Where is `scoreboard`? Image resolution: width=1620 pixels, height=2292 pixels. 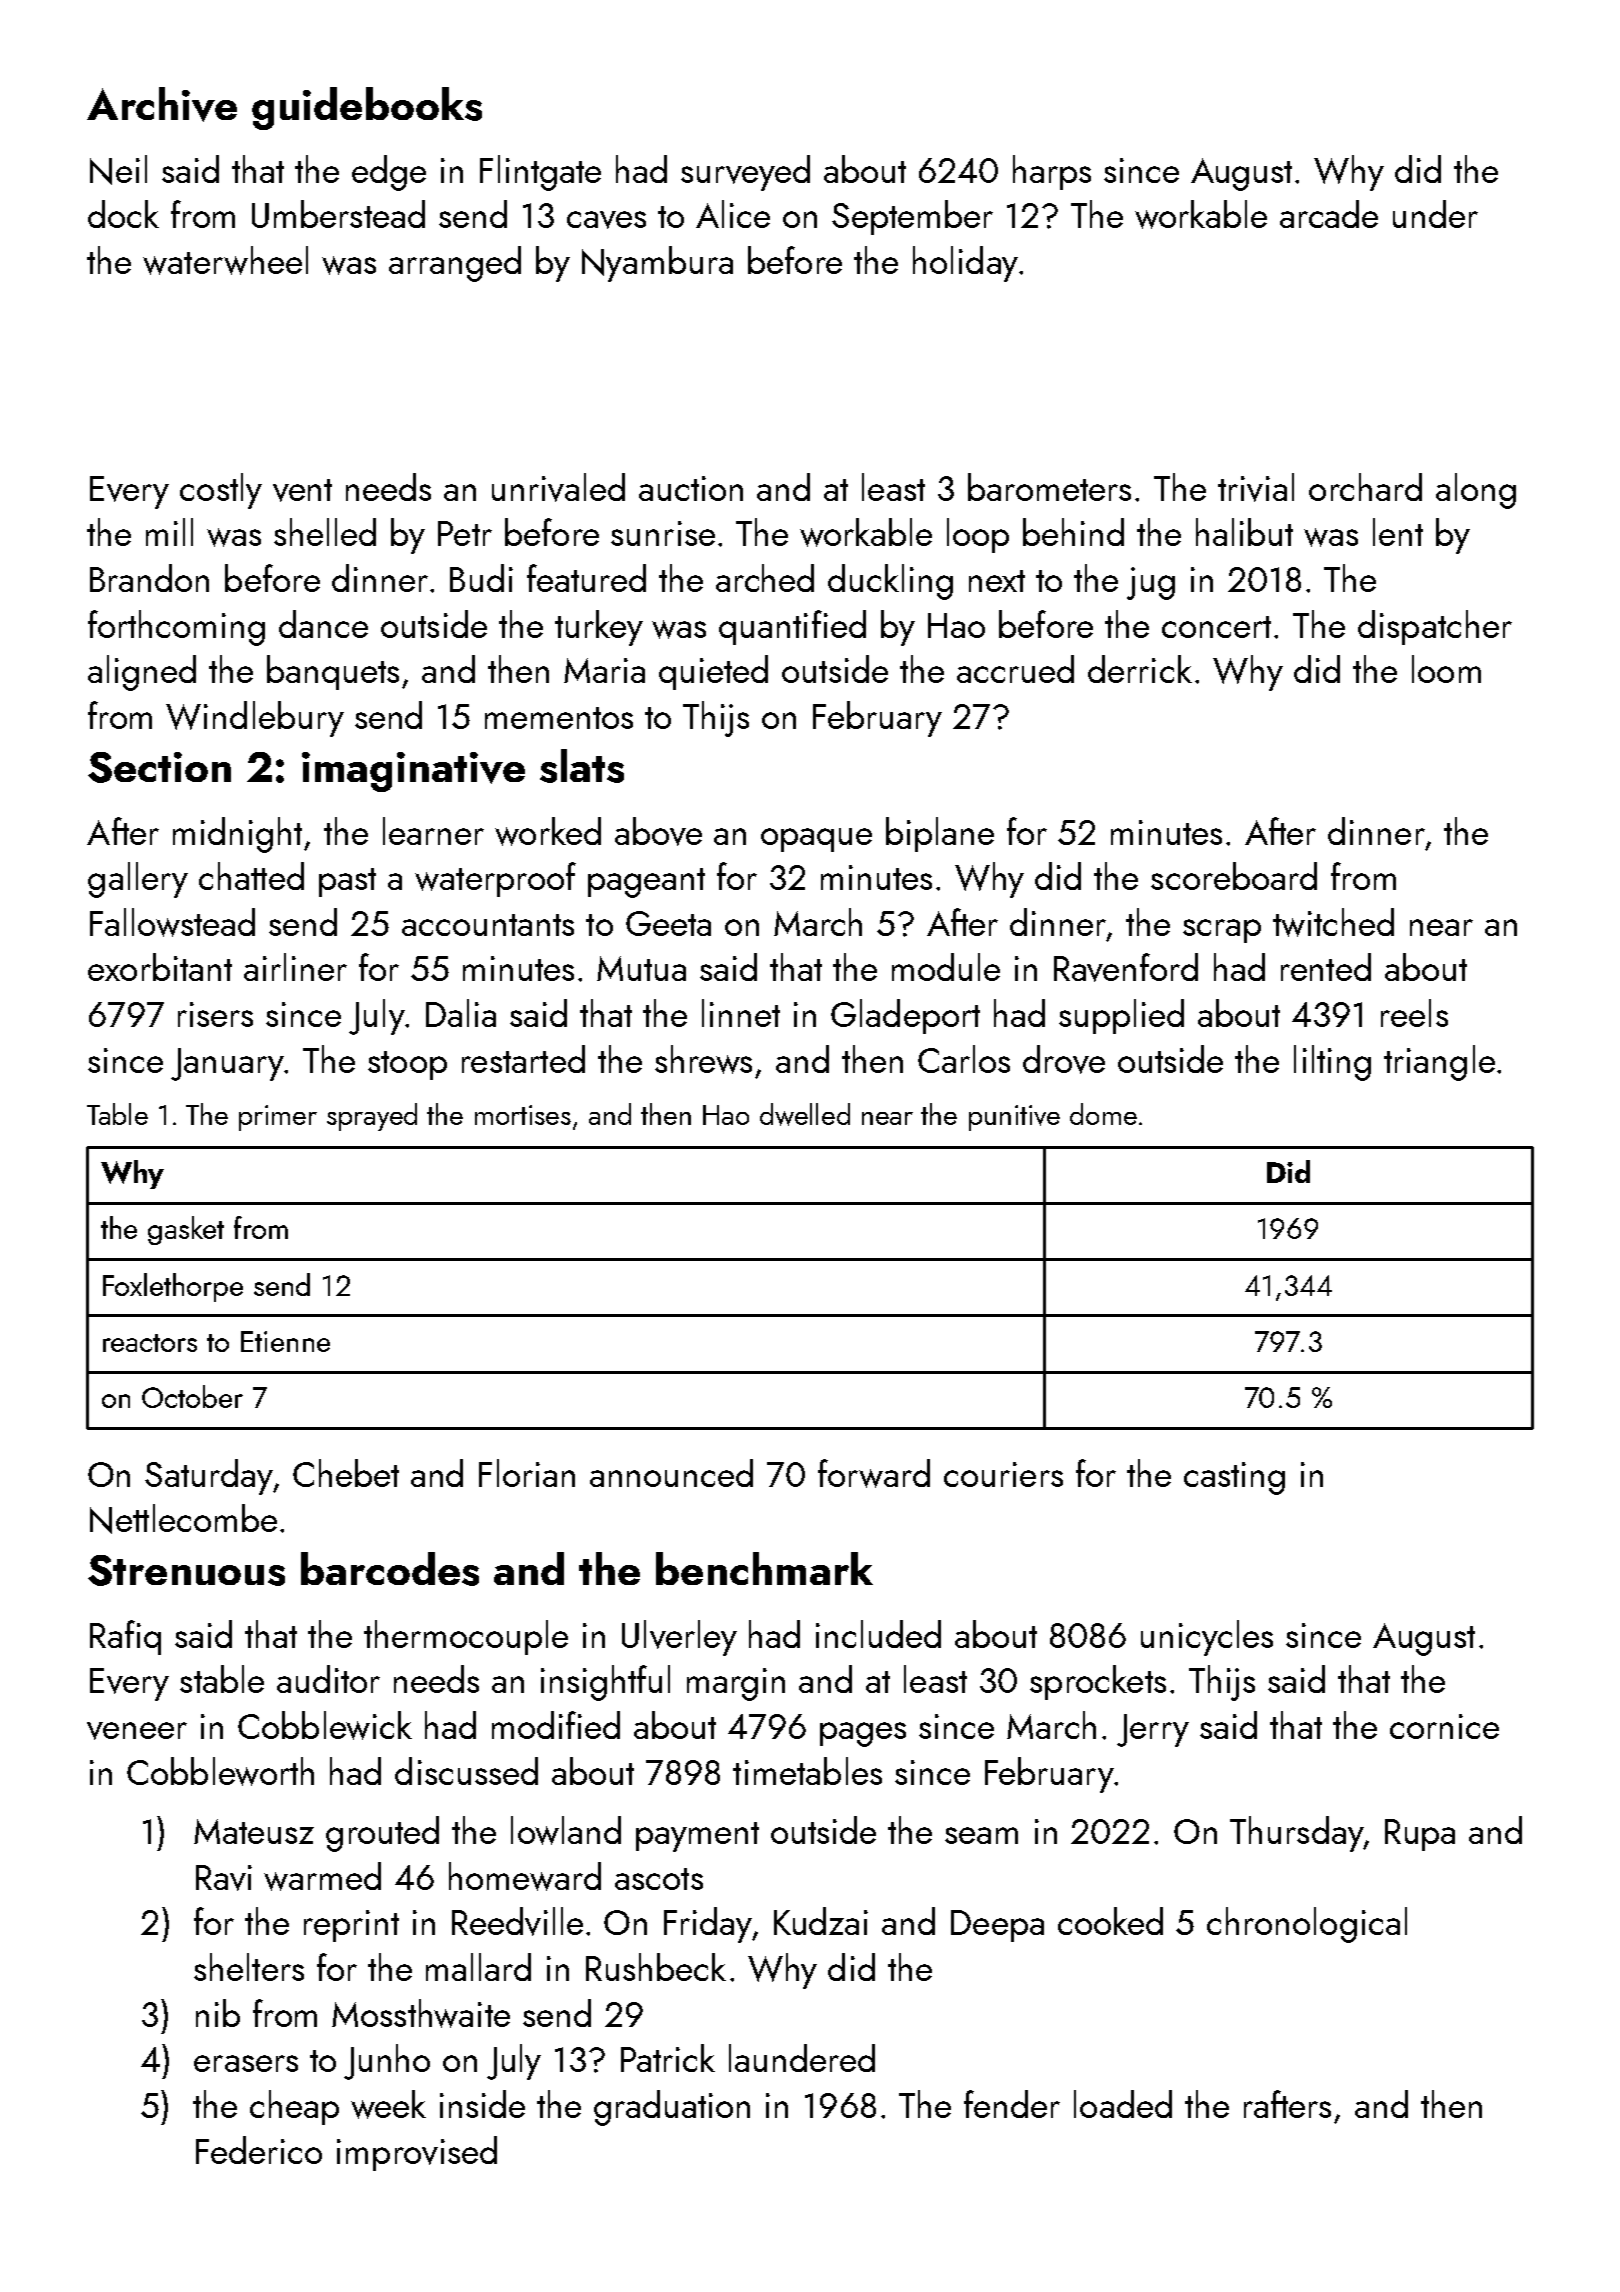
scoreboard is located at coordinates (1234, 876).
